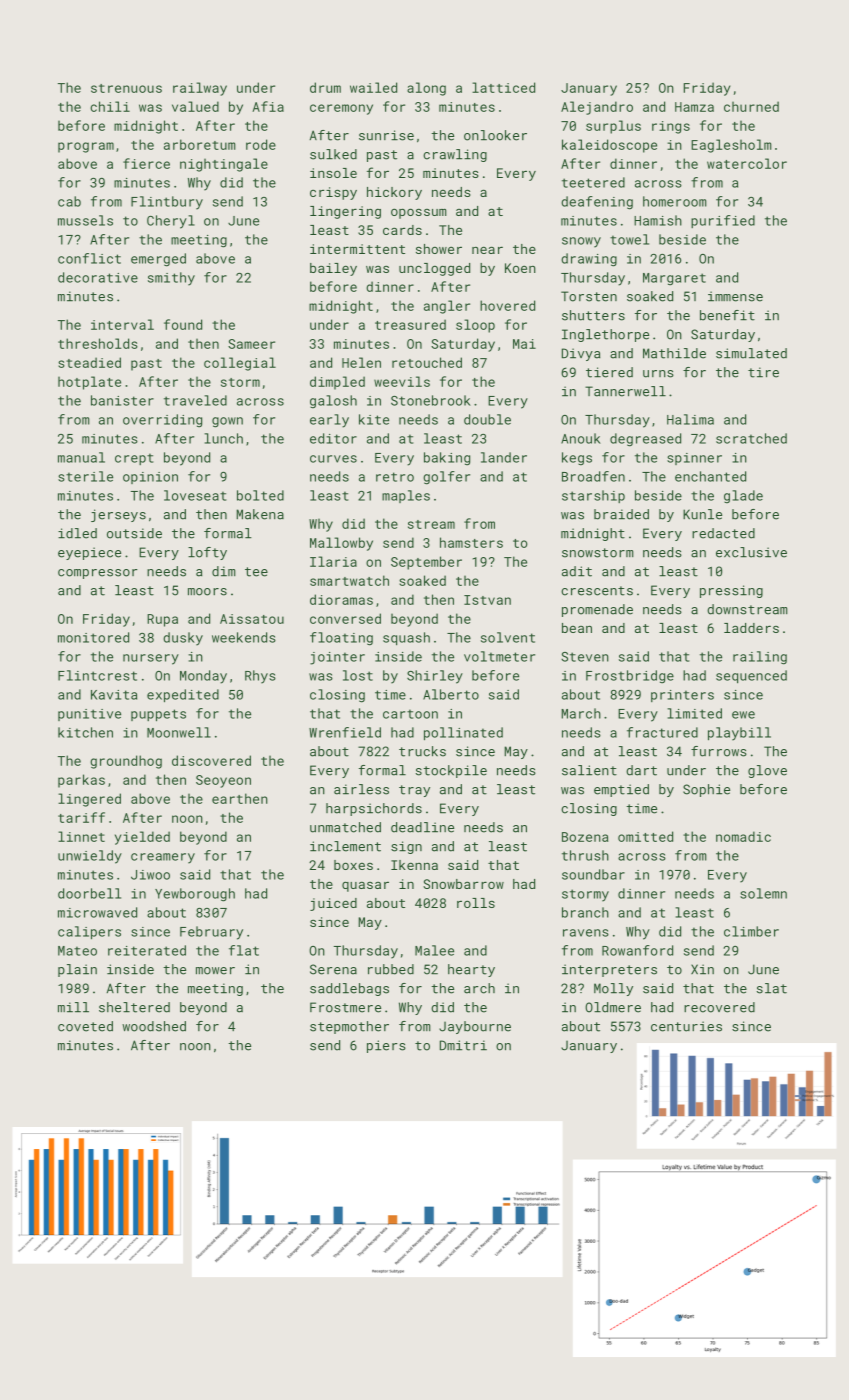 The image size is (849, 1400). What do you see at coordinates (215, 971) in the document?
I see `mower` at bounding box center [215, 971].
